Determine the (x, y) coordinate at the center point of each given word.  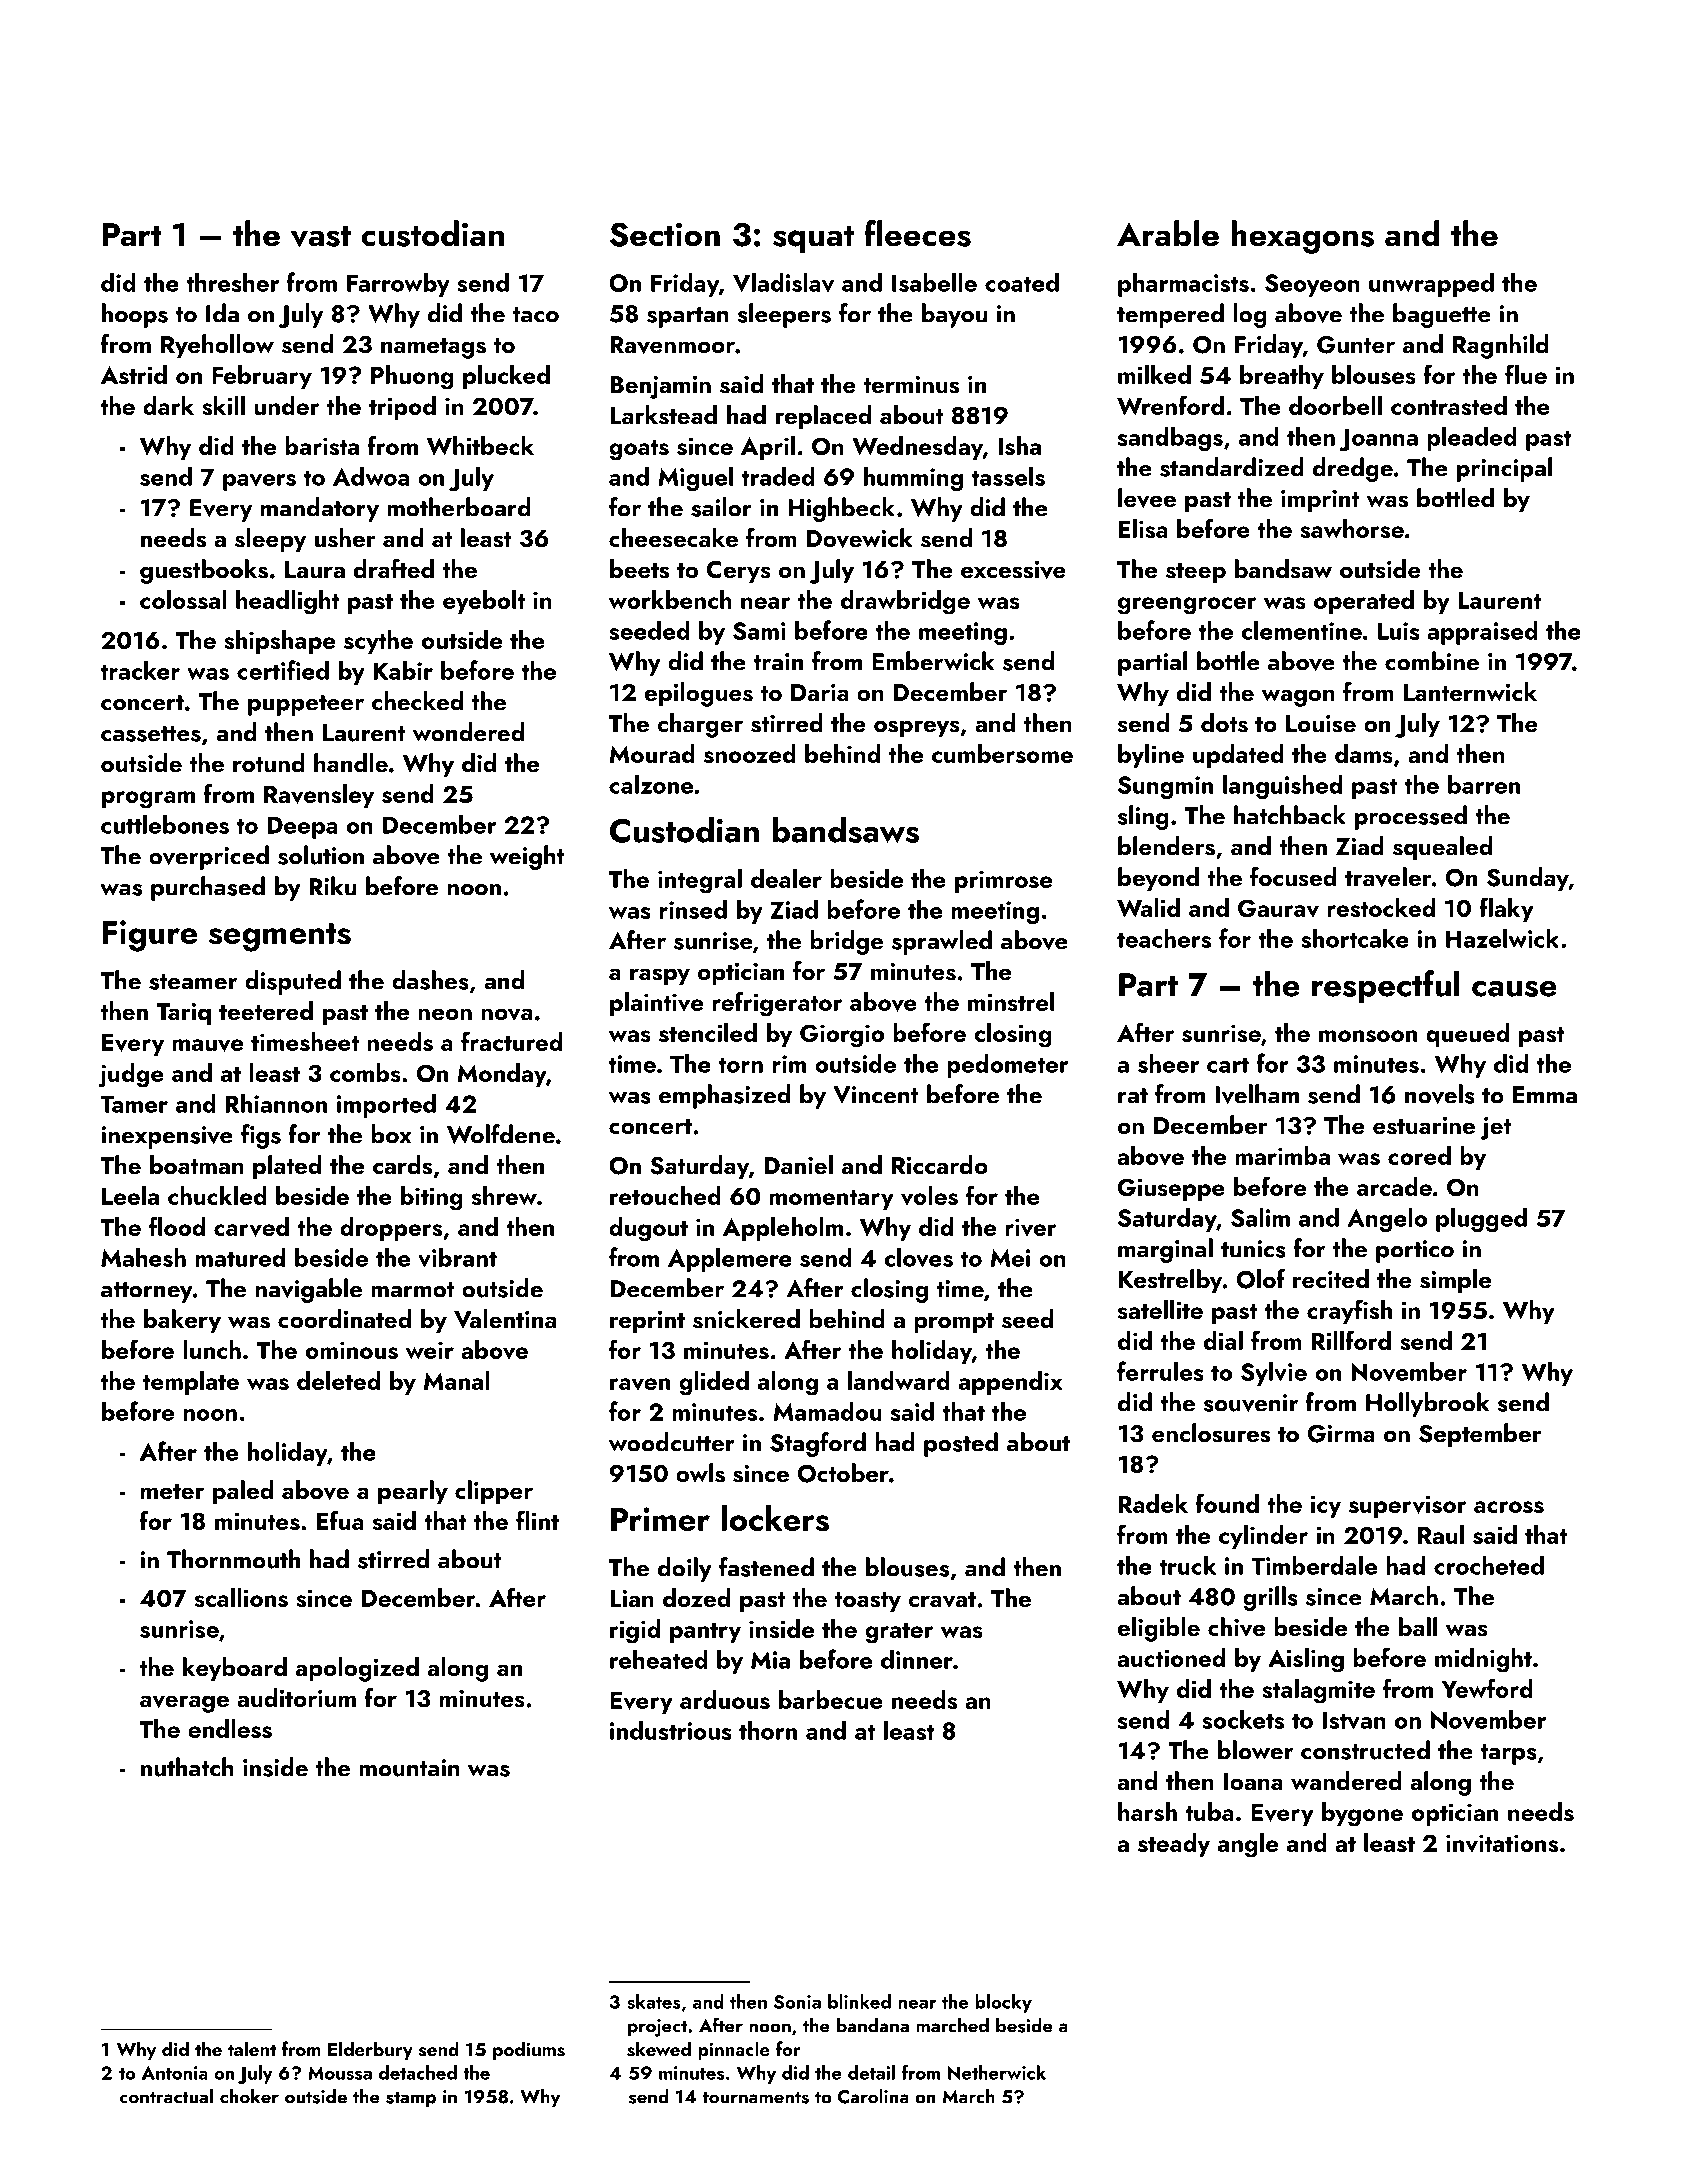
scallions (241, 1597)
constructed (1365, 1750)
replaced (823, 417)
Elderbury (370, 2050)
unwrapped (1431, 284)
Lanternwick (1470, 692)
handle (351, 762)
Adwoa (371, 476)
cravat (942, 1600)
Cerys (739, 572)
